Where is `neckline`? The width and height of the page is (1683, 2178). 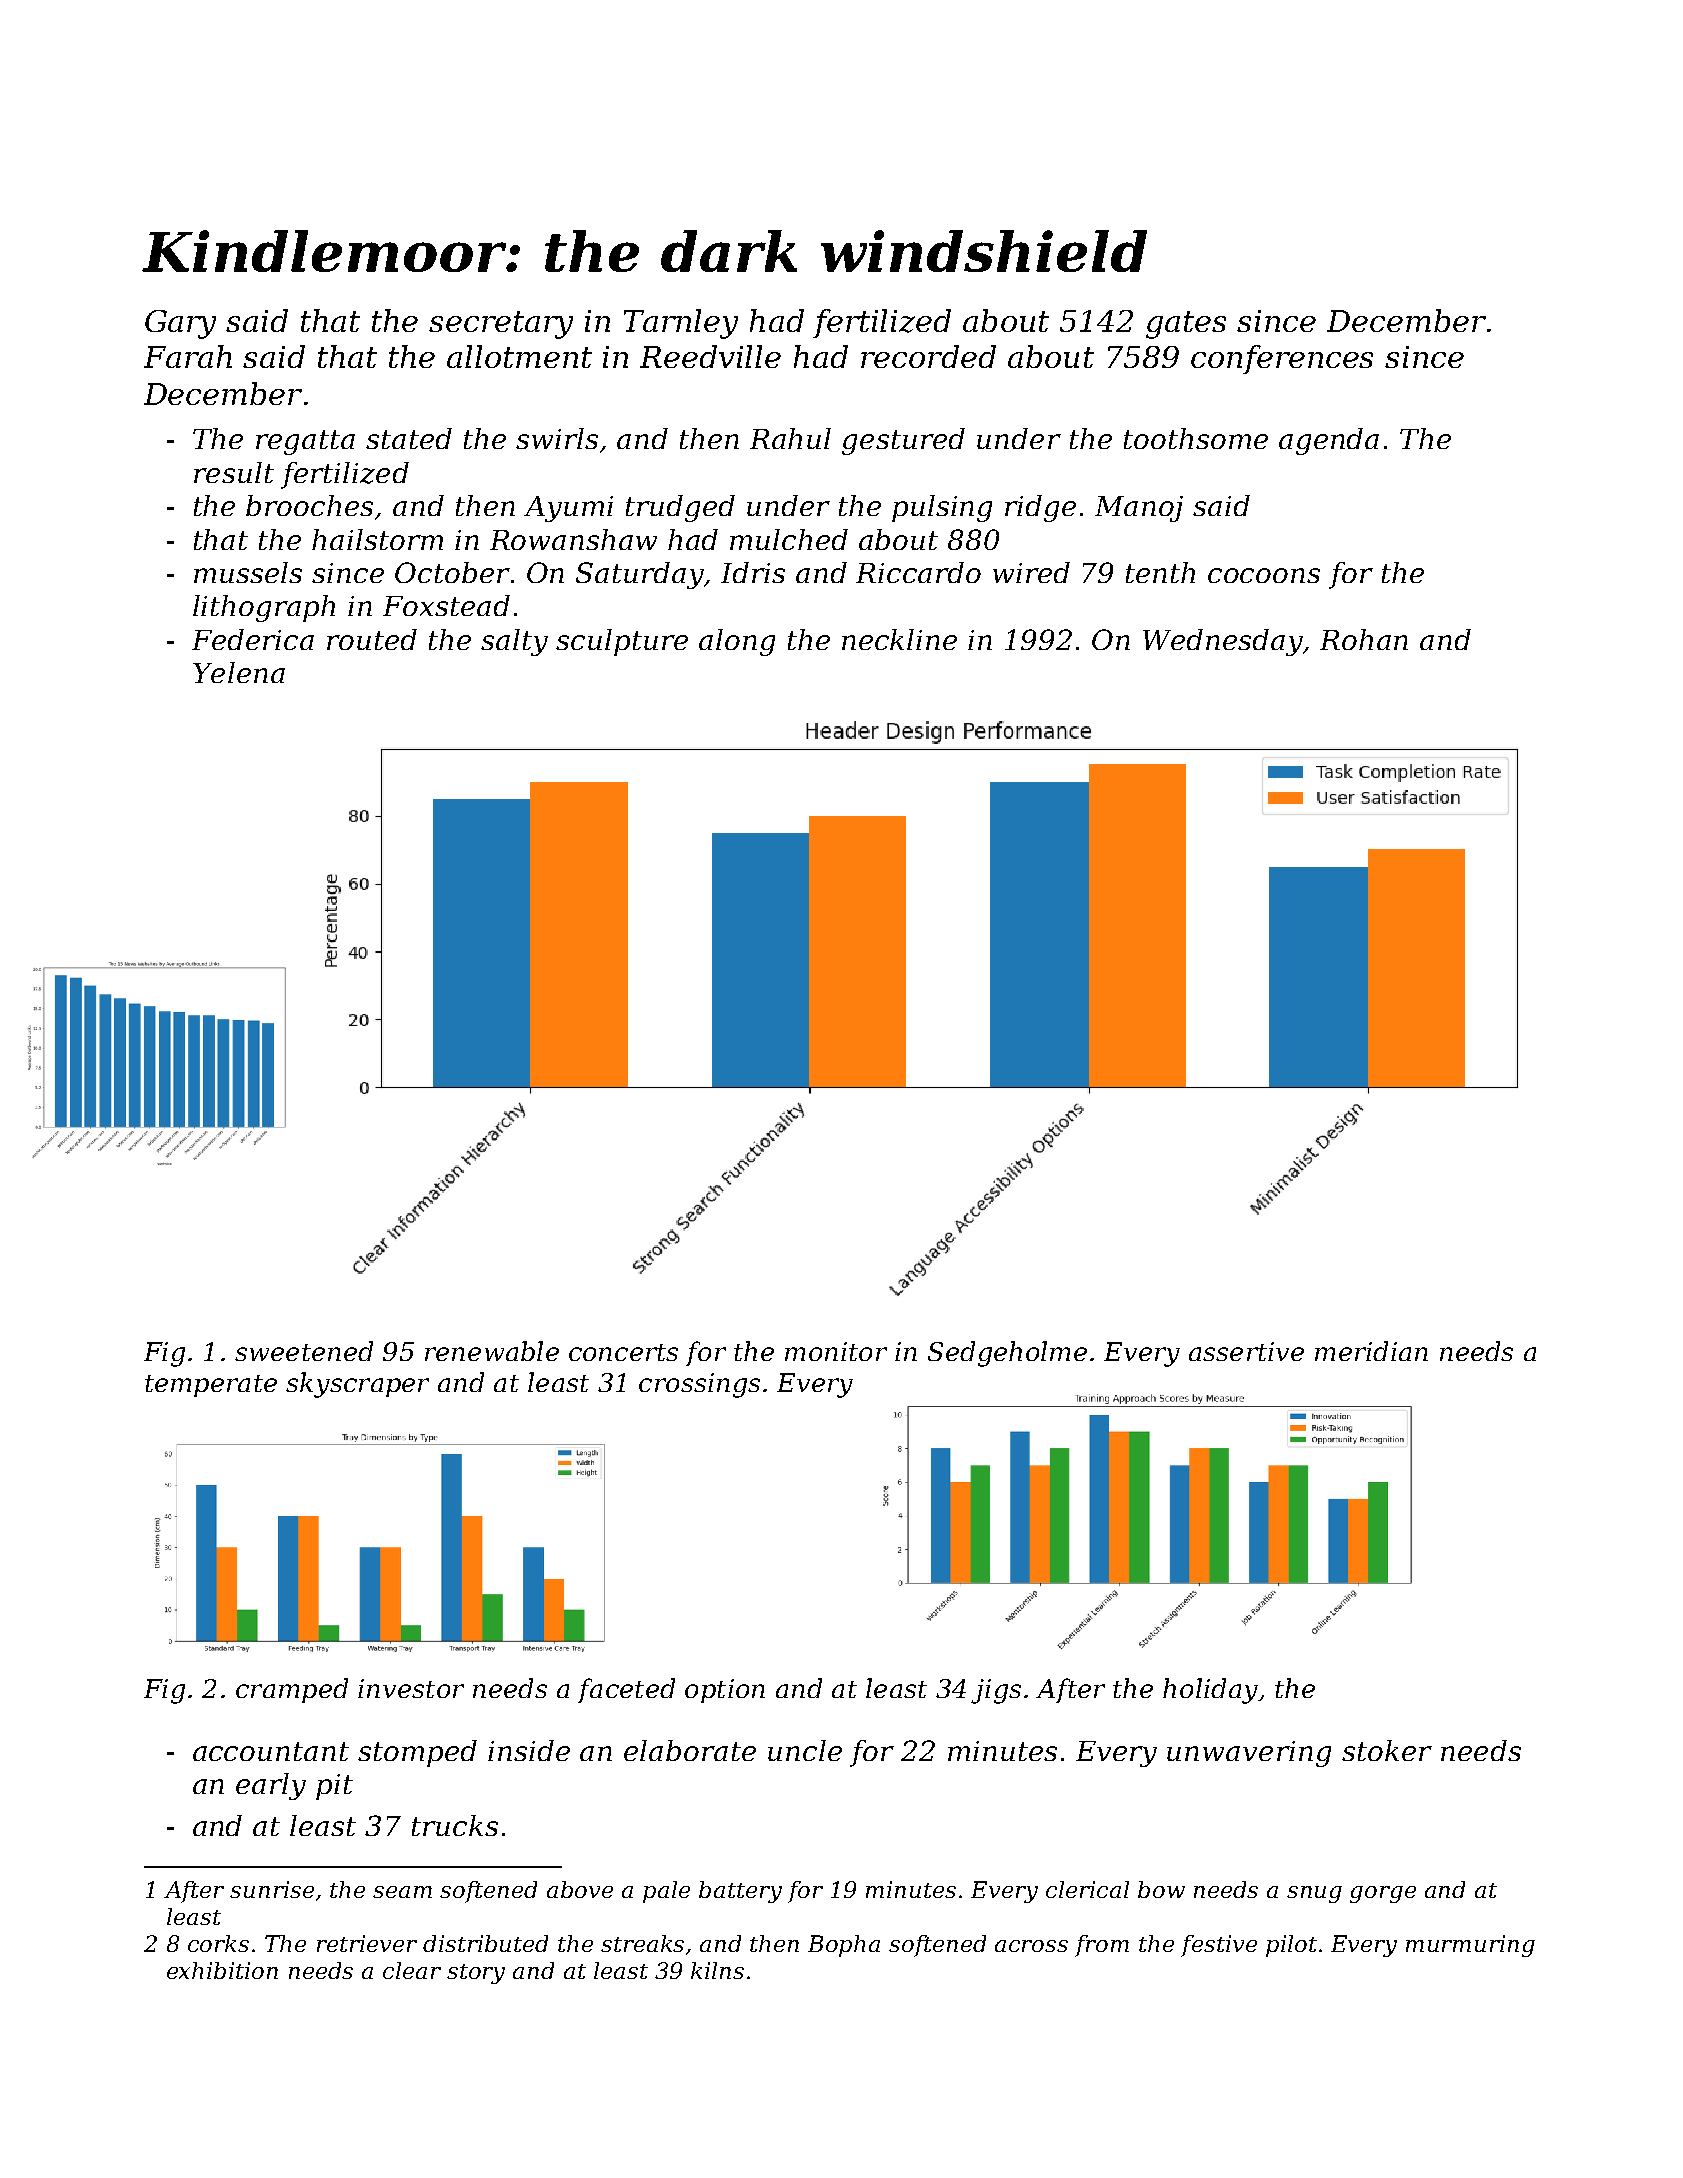 neckline is located at coordinates (899, 639).
